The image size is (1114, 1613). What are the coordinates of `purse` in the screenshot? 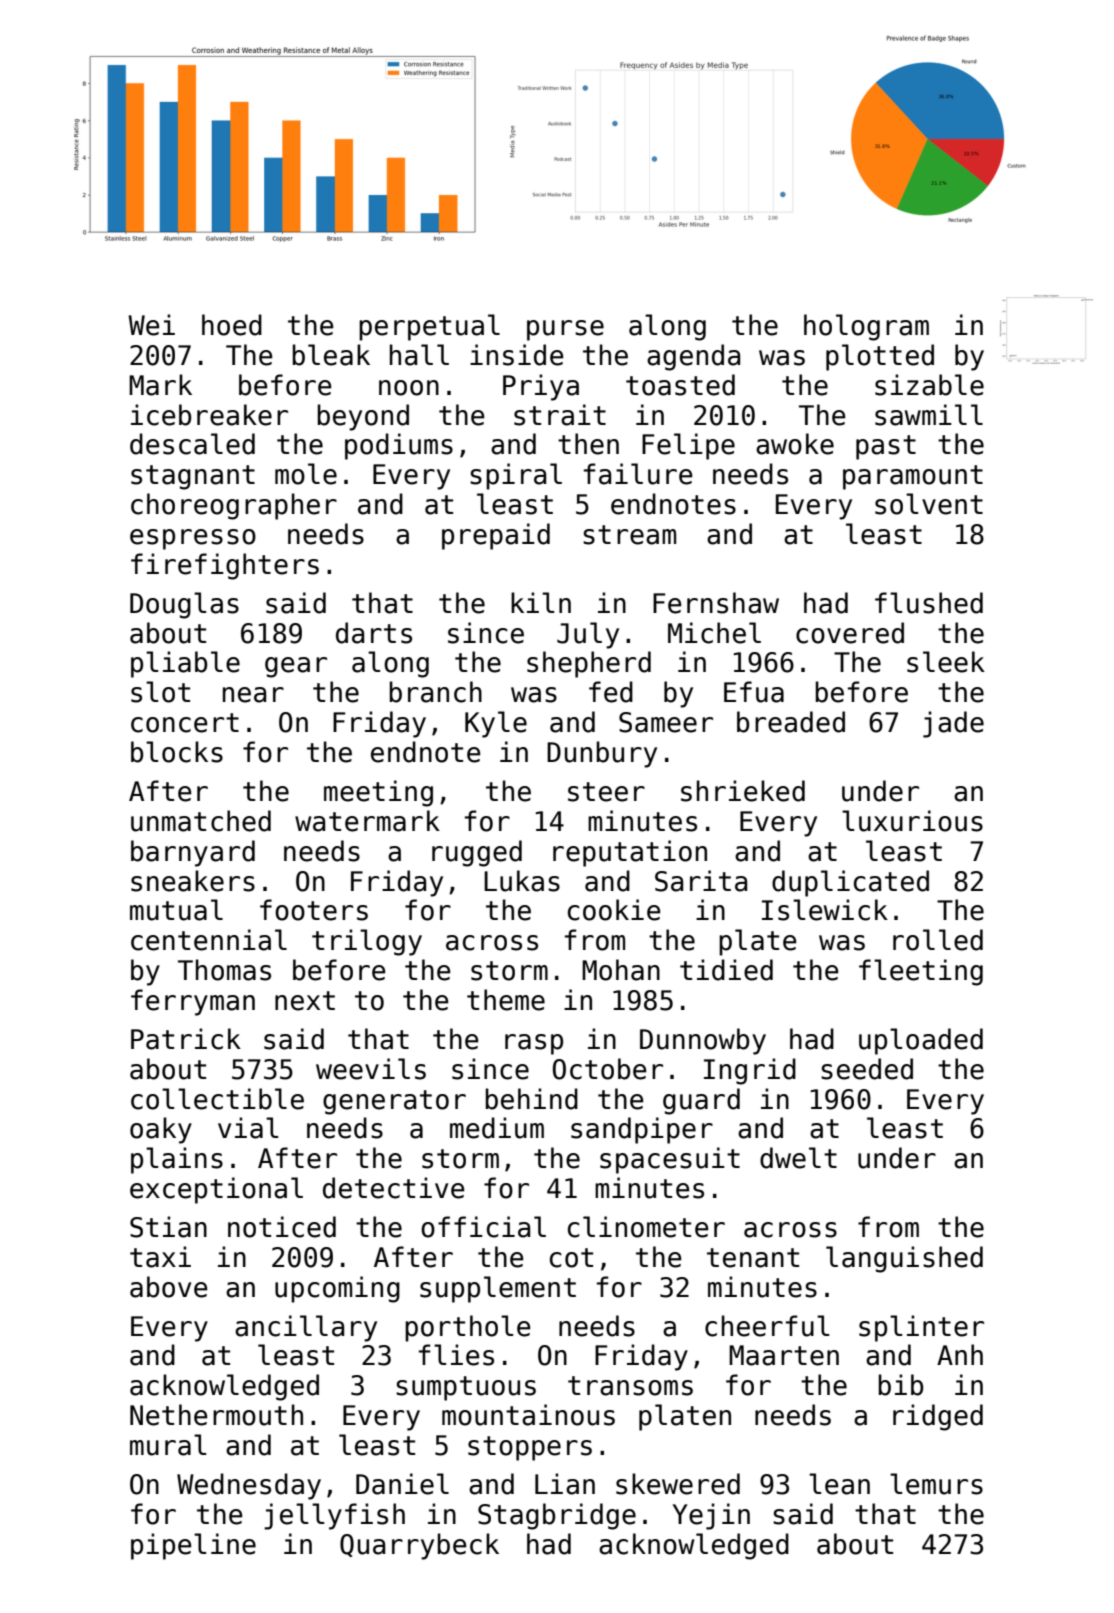 It's located at (565, 330).
